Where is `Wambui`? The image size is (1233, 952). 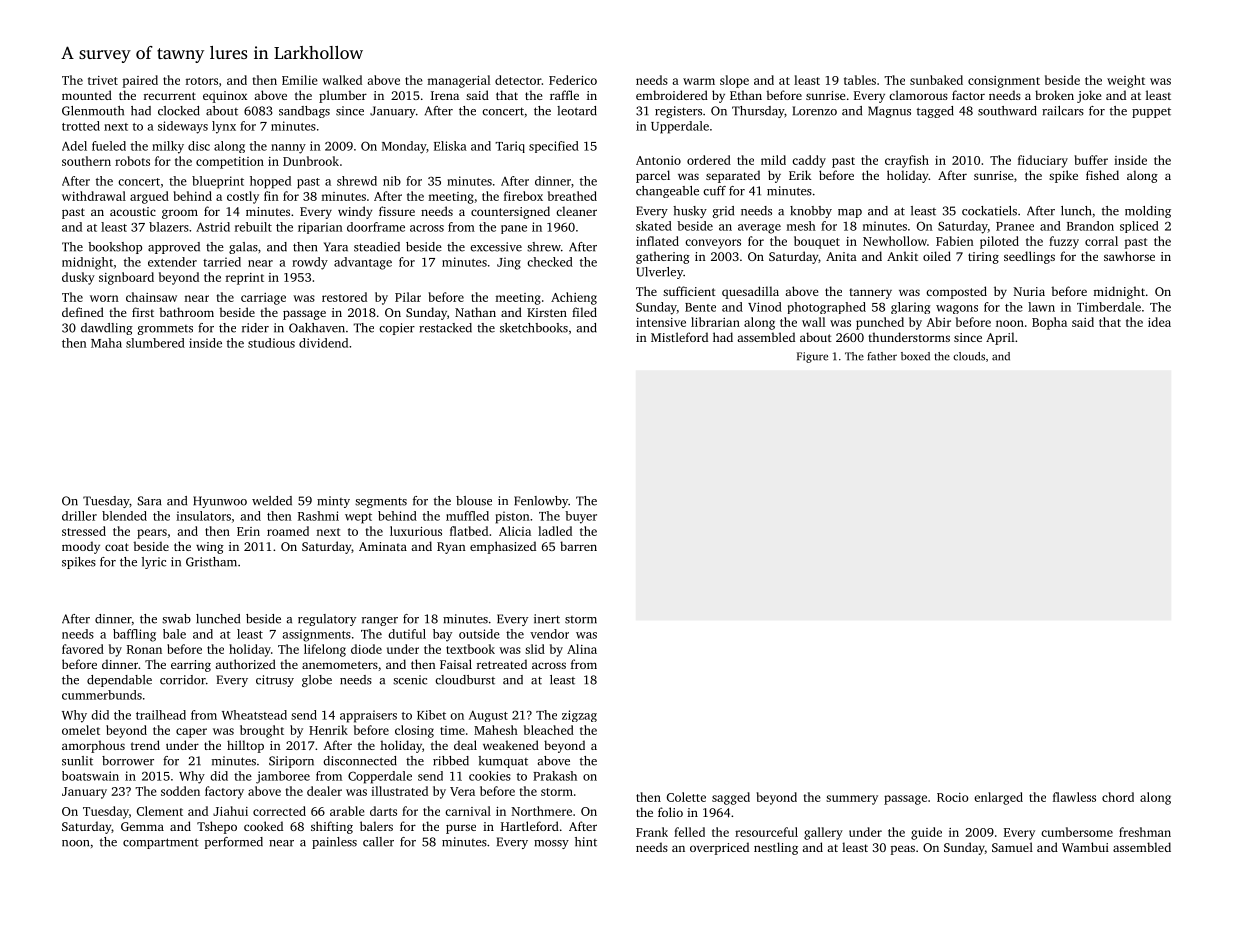 Wambui is located at coordinates (1085, 847).
